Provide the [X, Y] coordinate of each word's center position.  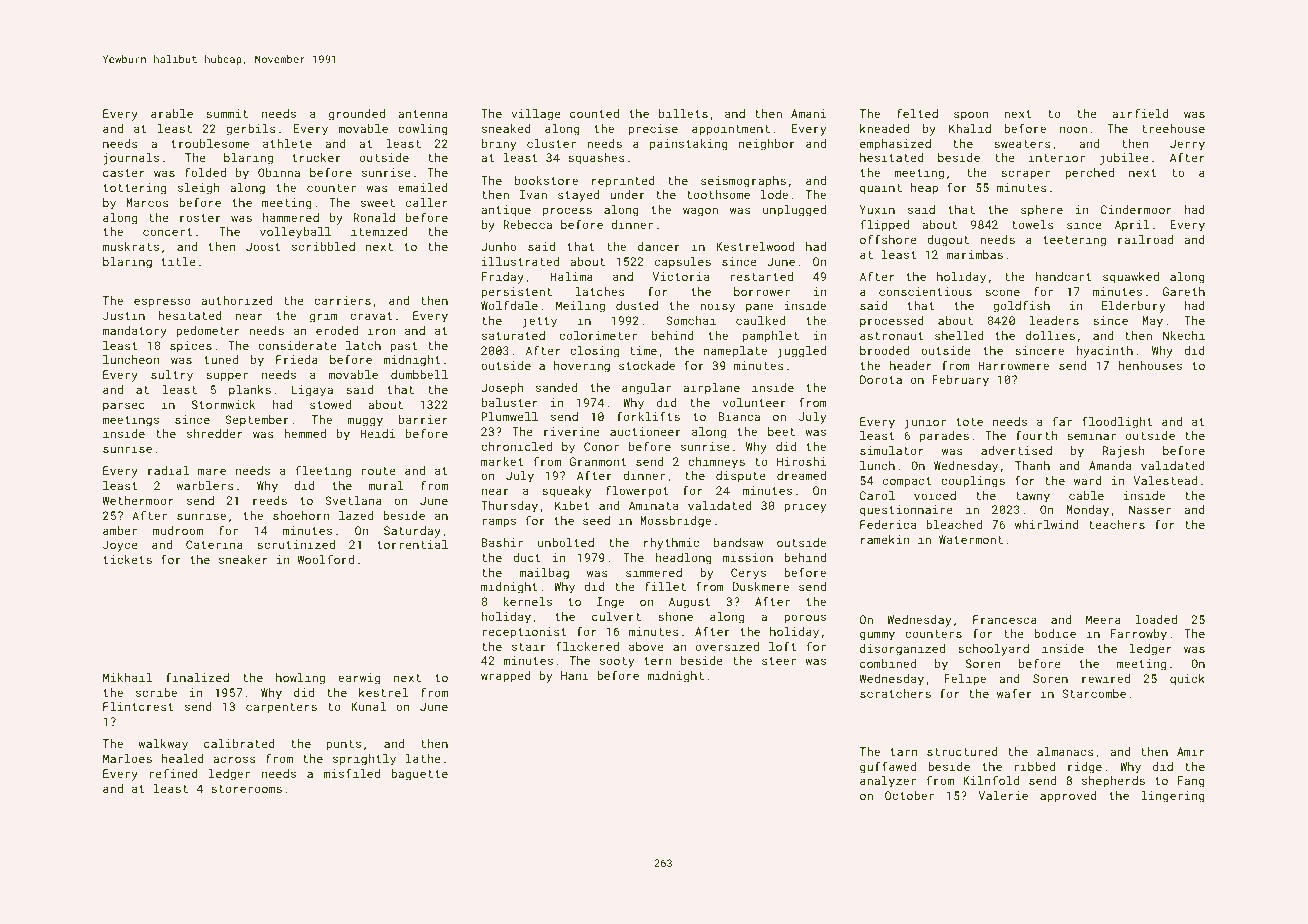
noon [1073, 129]
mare [212, 471]
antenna [423, 114]
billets [683, 113]
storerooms [246, 789]
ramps [499, 523]
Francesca [1005, 619]
